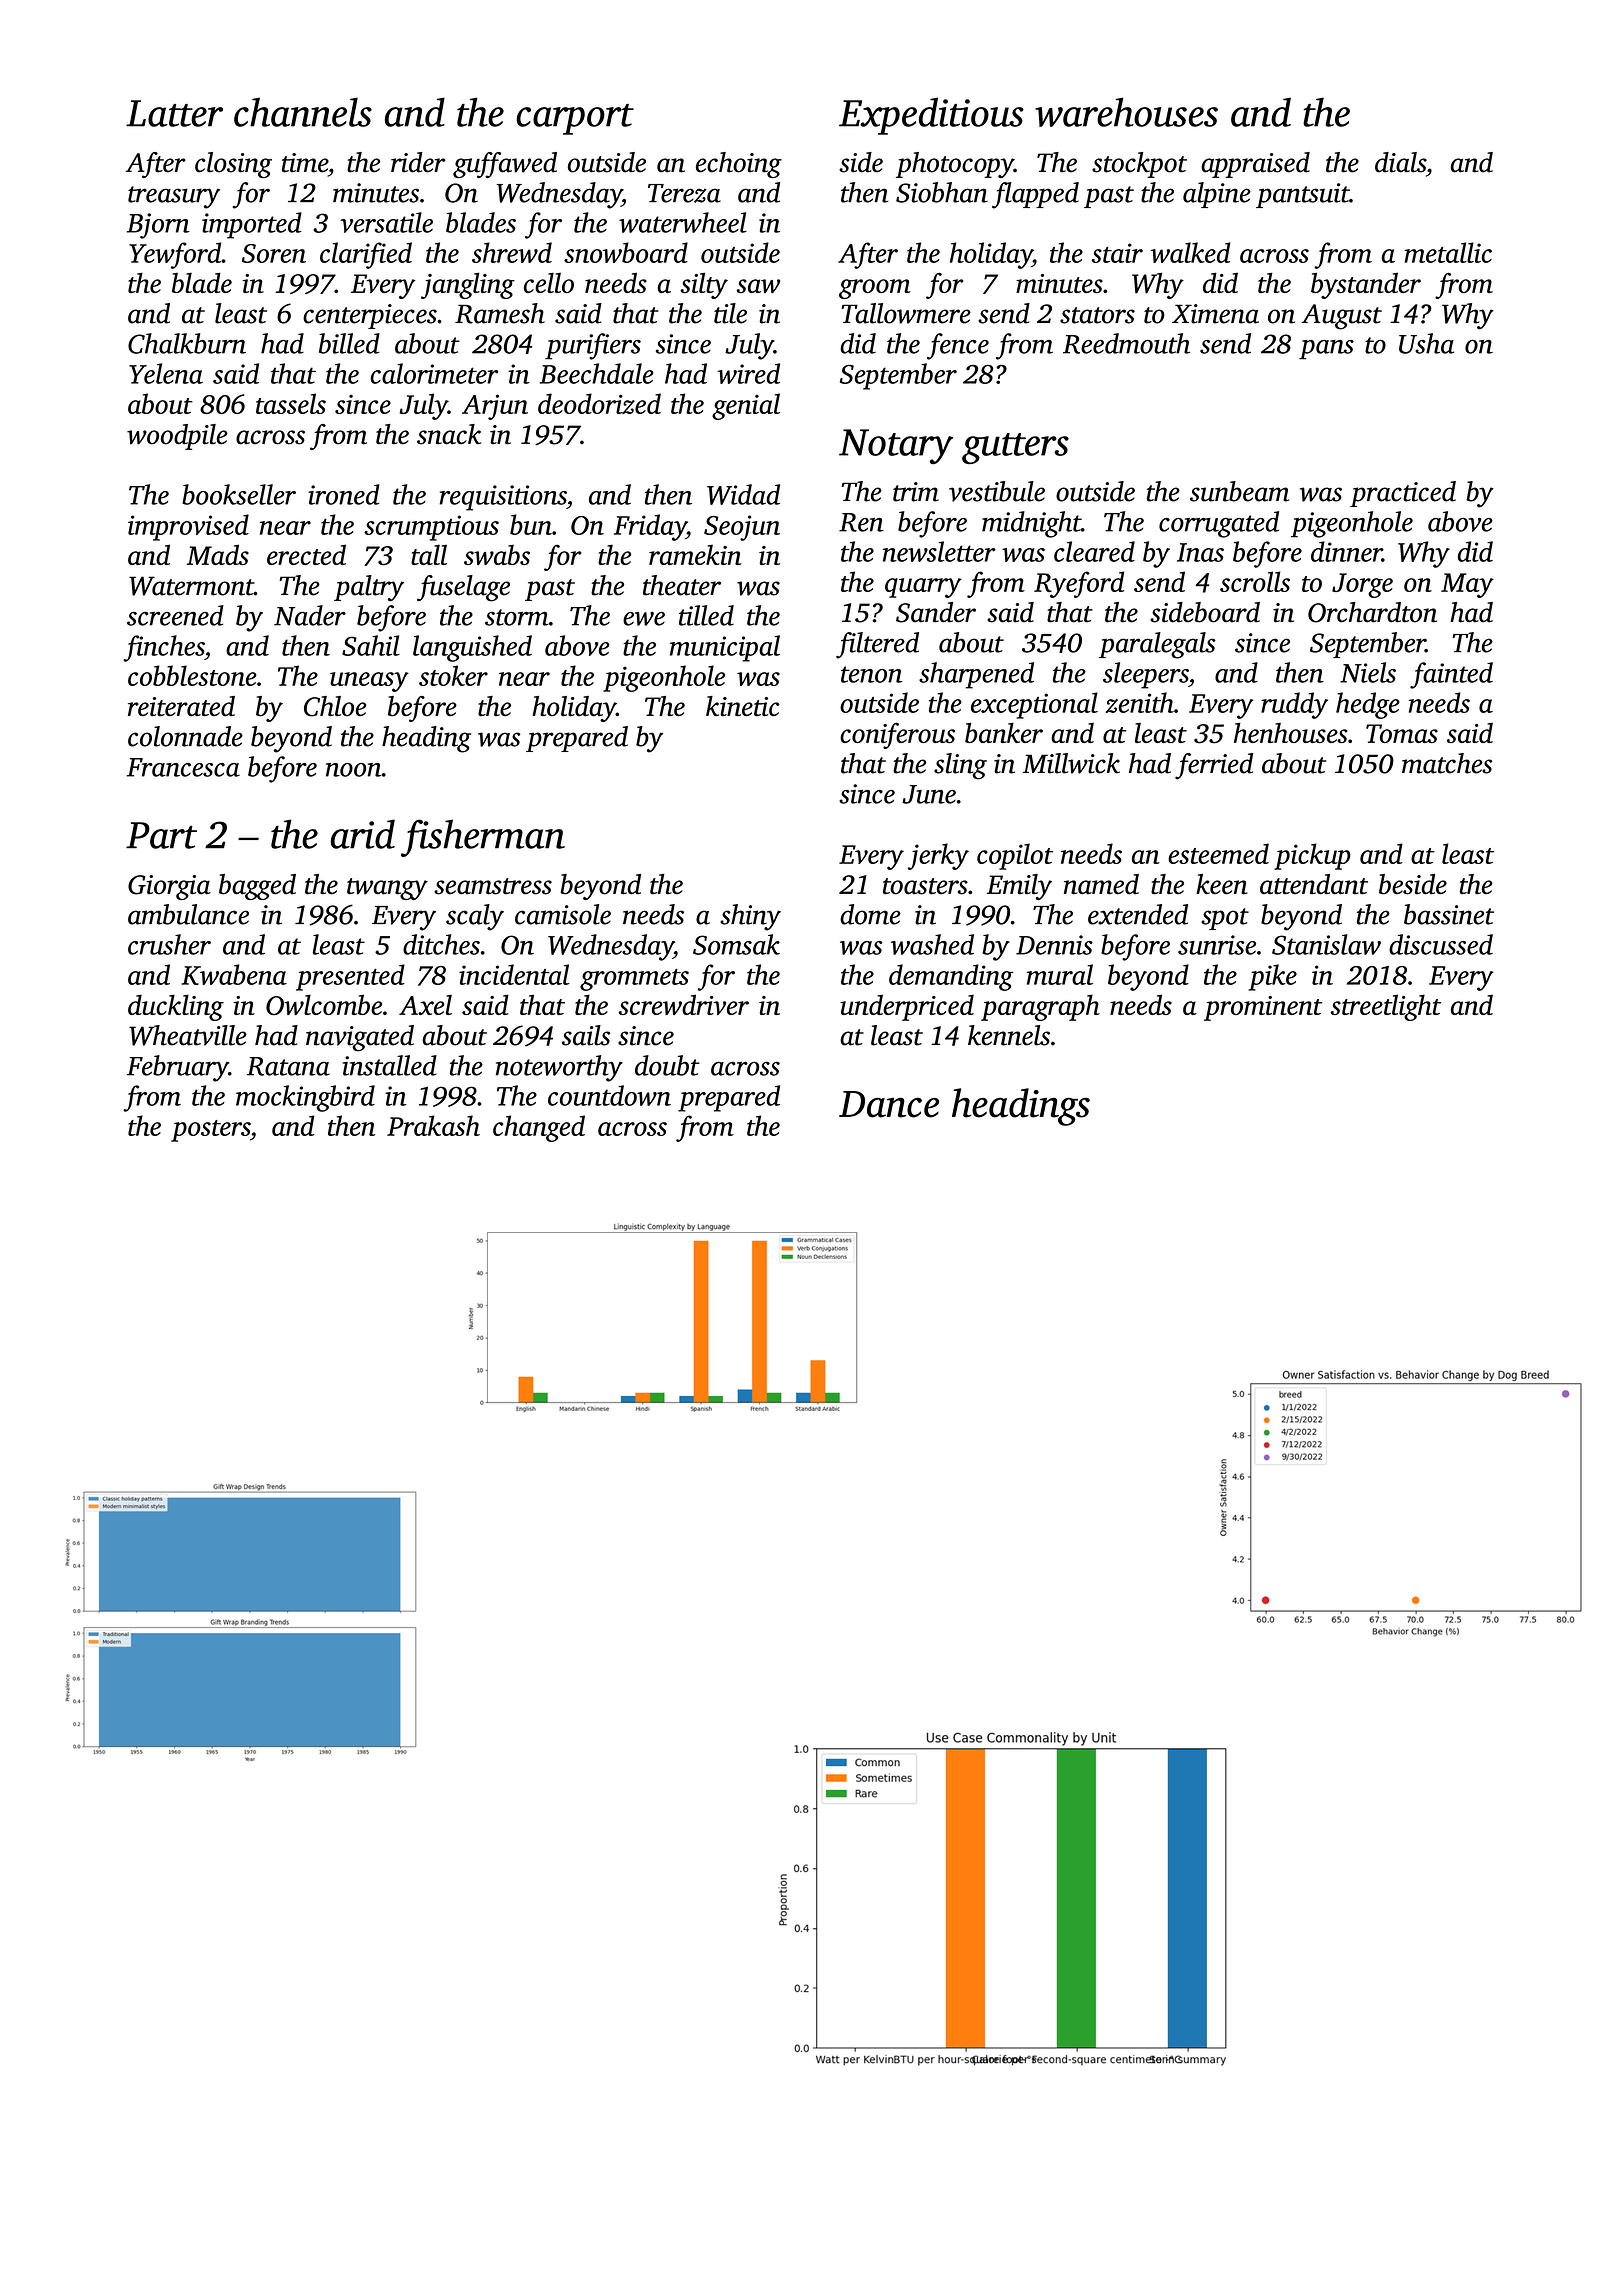  I want to click on cleared, so click(1094, 551).
